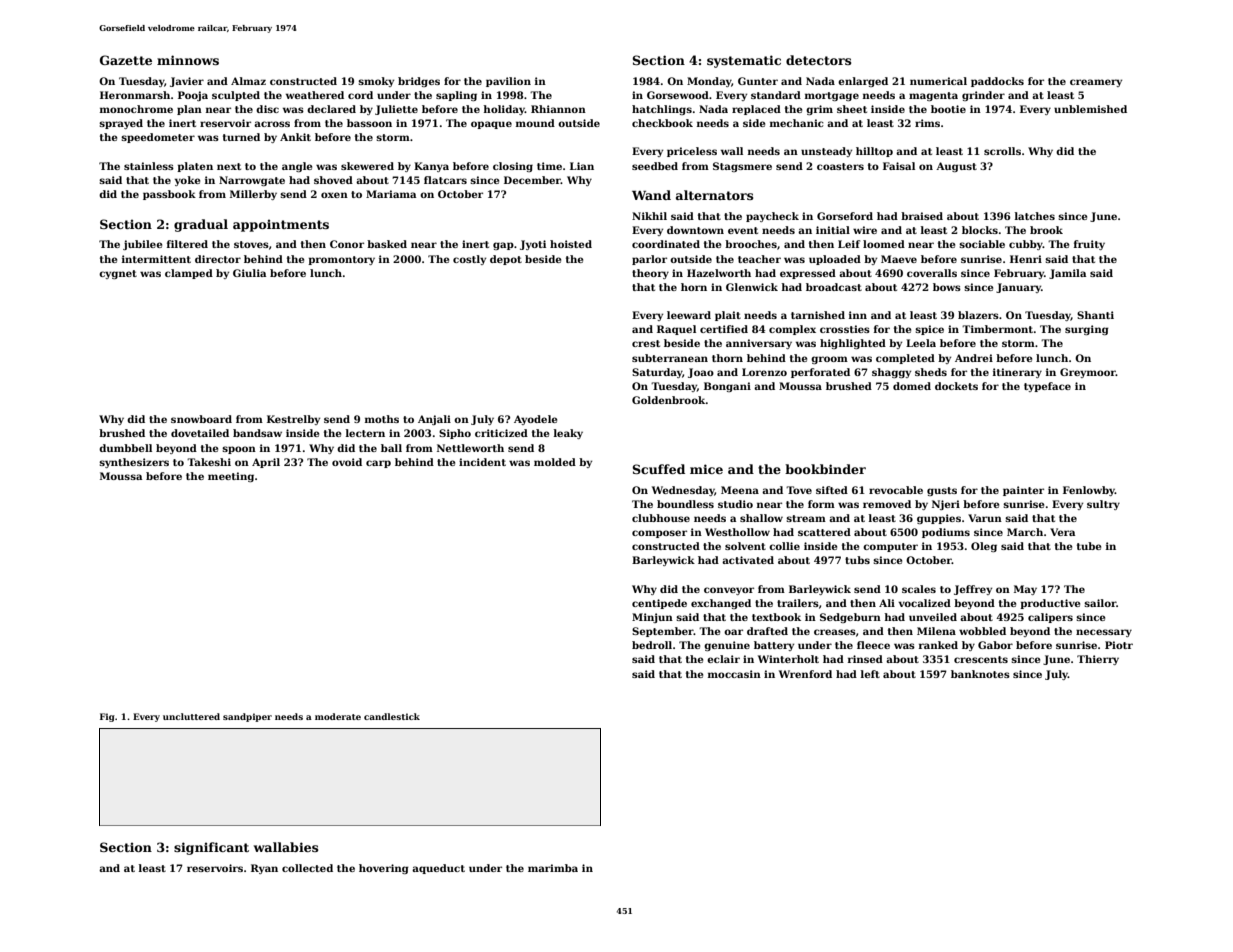 The image size is (1233, 952). What do you see at coordinates (756, 110) in the document?
I see `replaced` at bounding box center [756, 110].
